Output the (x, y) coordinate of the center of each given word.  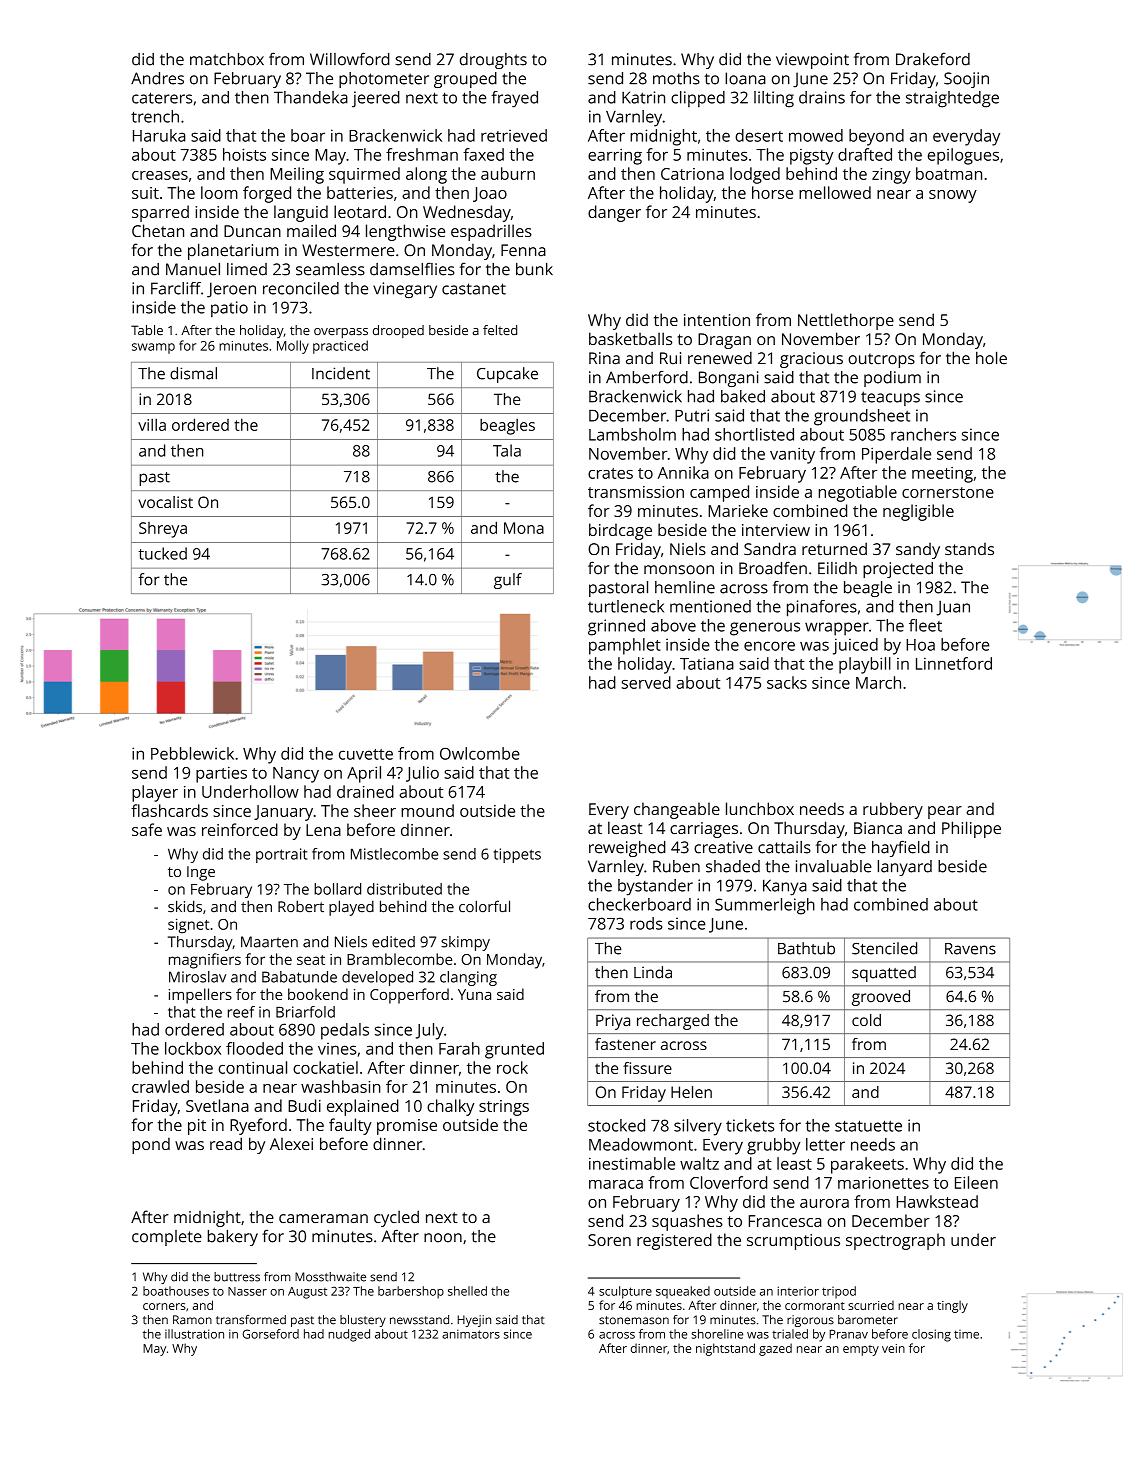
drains (822, 97)
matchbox (227, 59)
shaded (733, 866)
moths (676, 78)
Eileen (976, 1182)
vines (337, 1049)
